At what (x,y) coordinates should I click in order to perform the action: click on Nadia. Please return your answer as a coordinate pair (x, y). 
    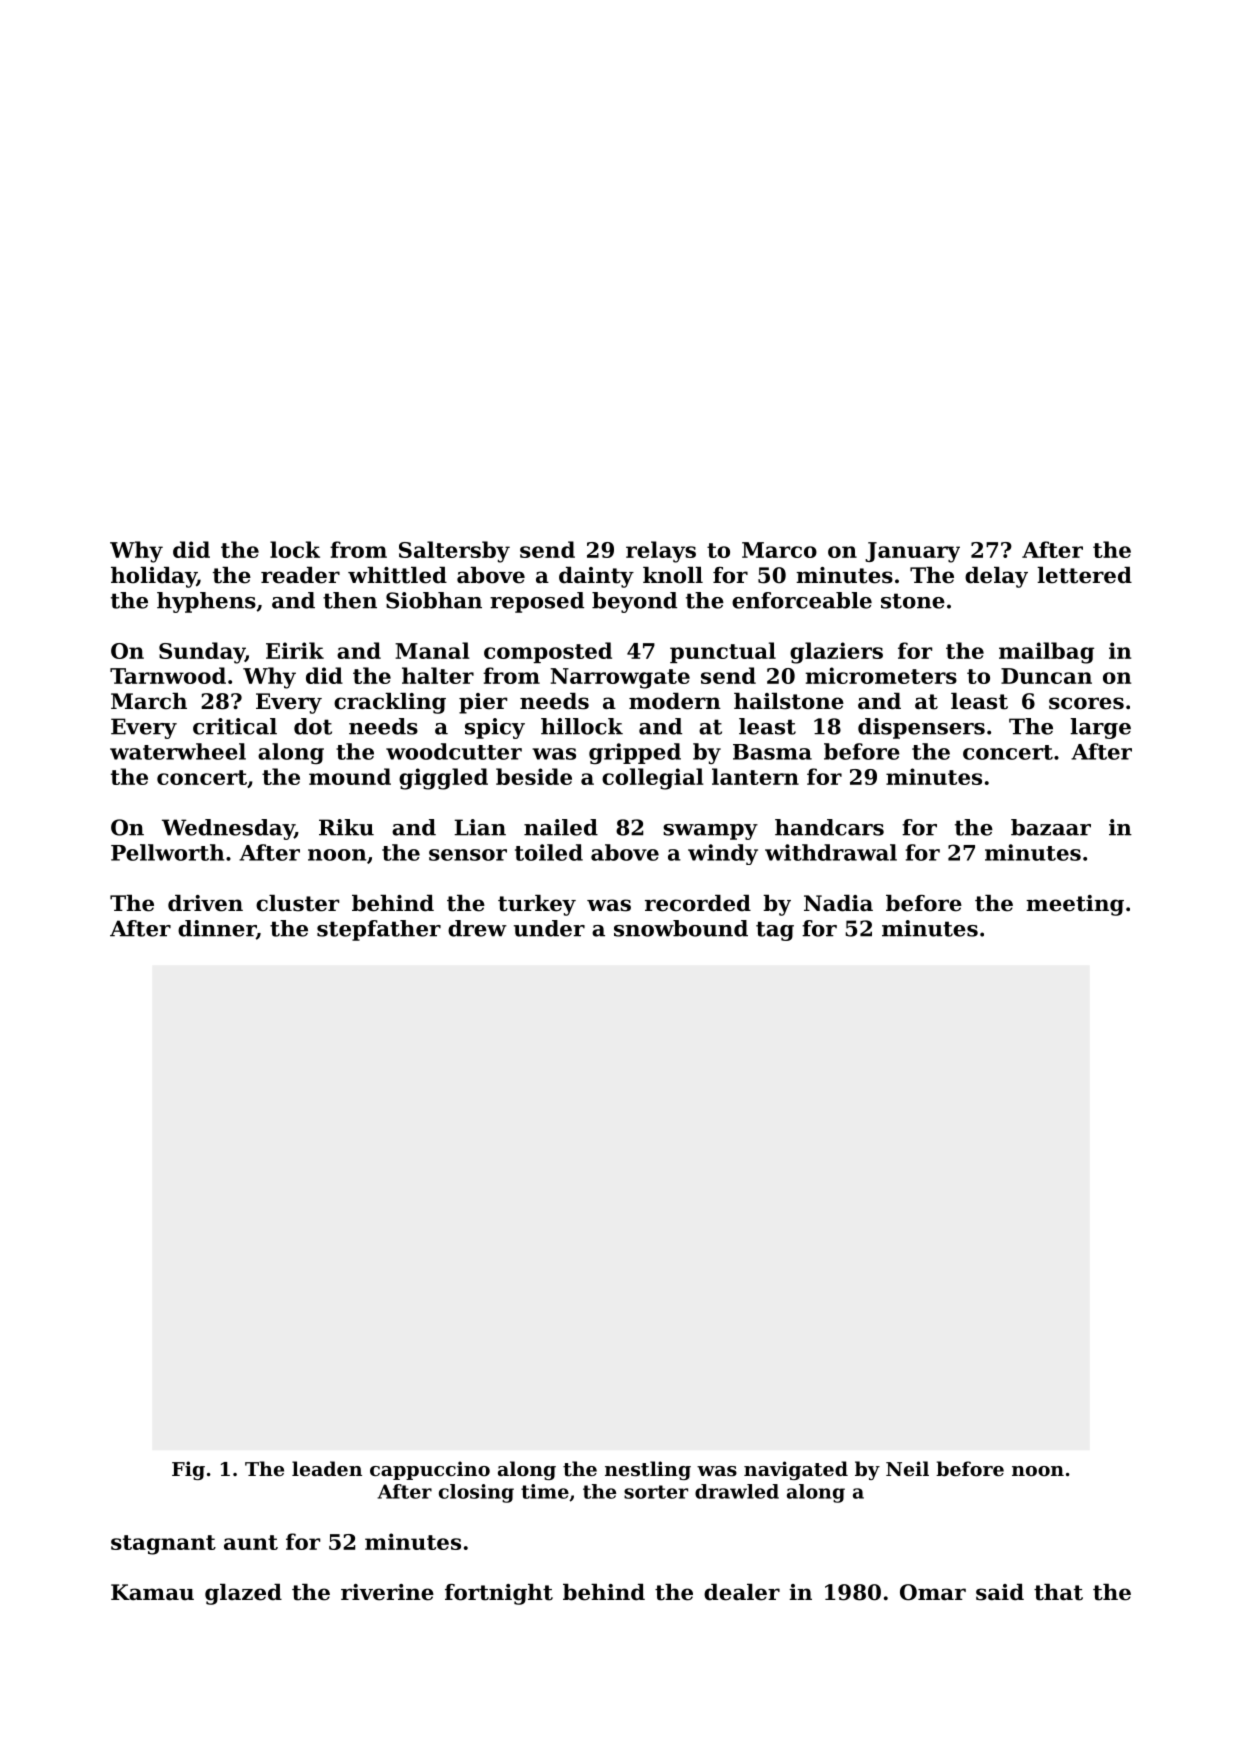
    Looking at the image, I should click on (838, 903).
